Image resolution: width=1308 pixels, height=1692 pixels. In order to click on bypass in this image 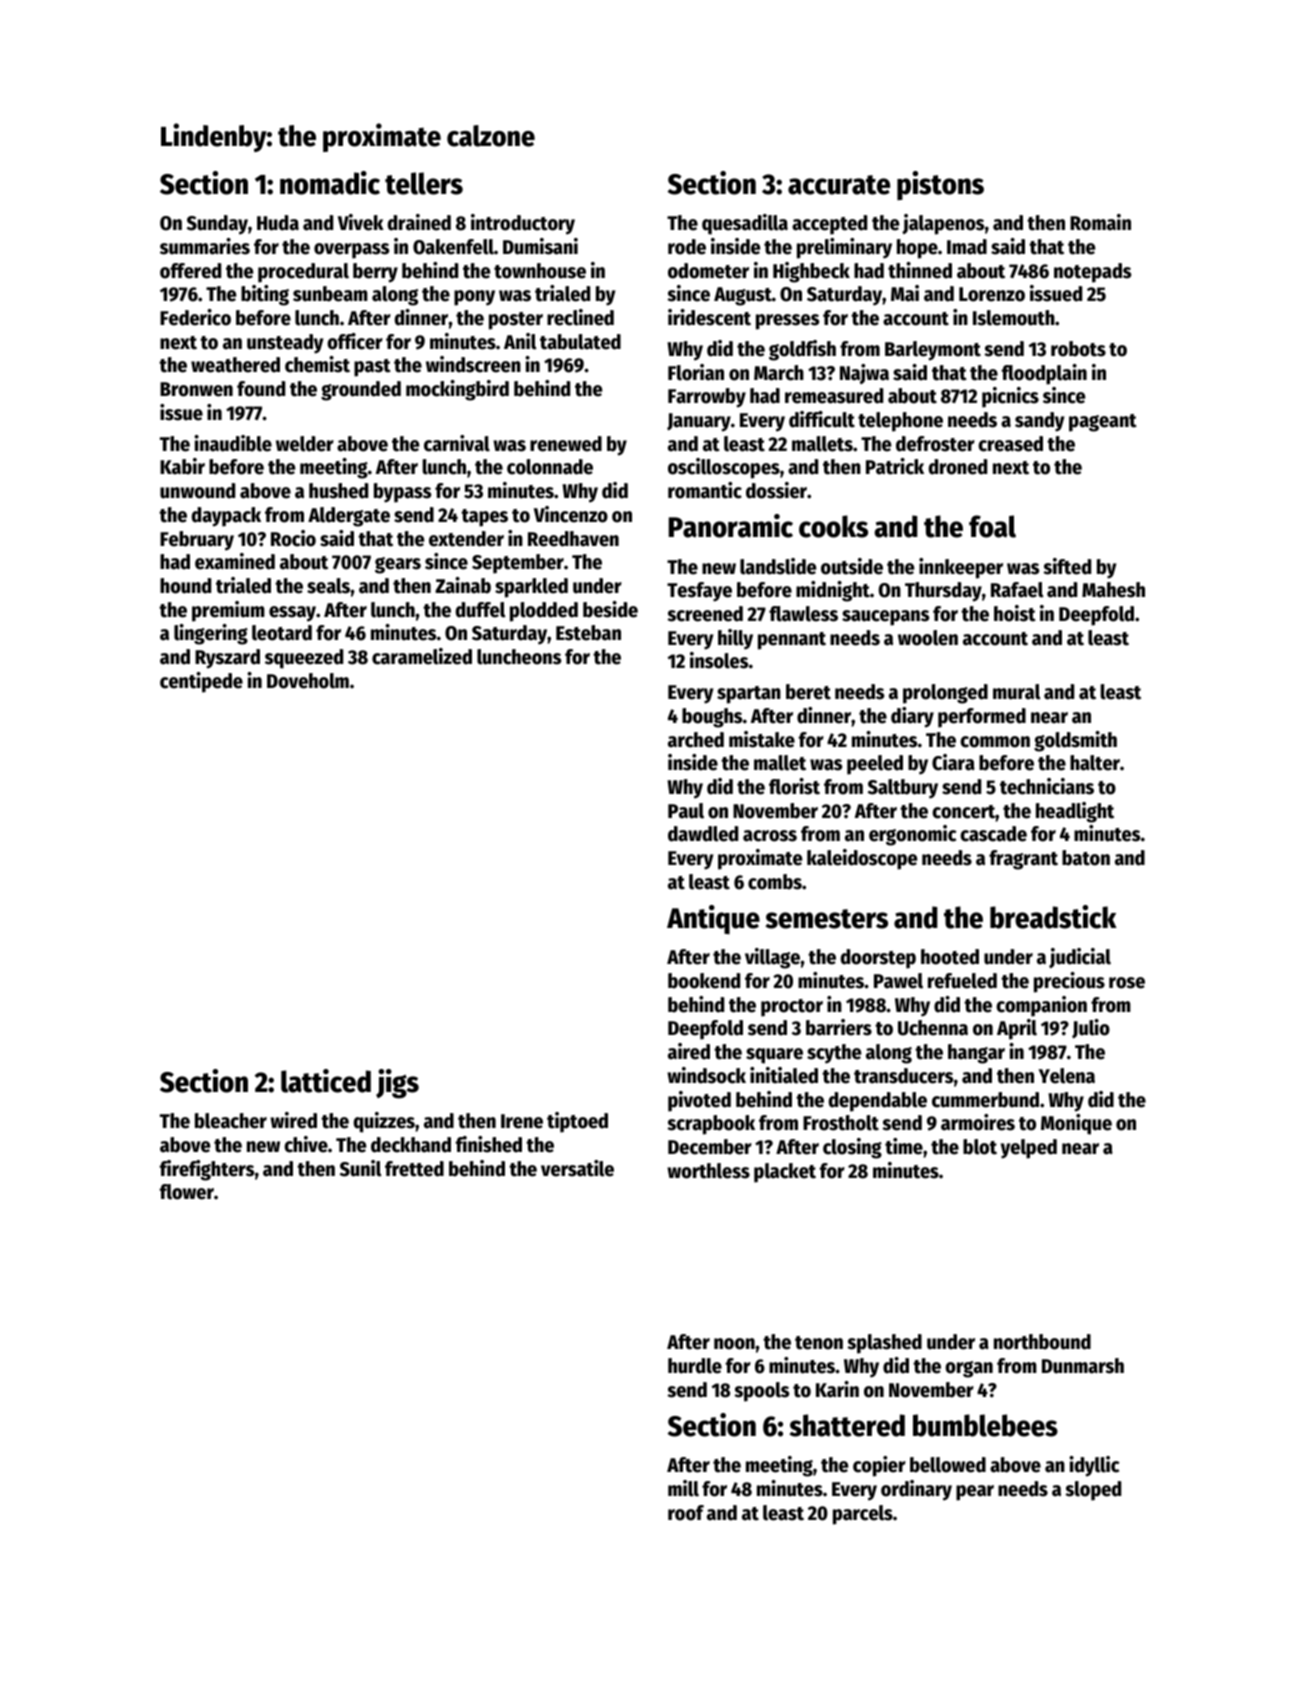, I will do `click(402, 493)`.
